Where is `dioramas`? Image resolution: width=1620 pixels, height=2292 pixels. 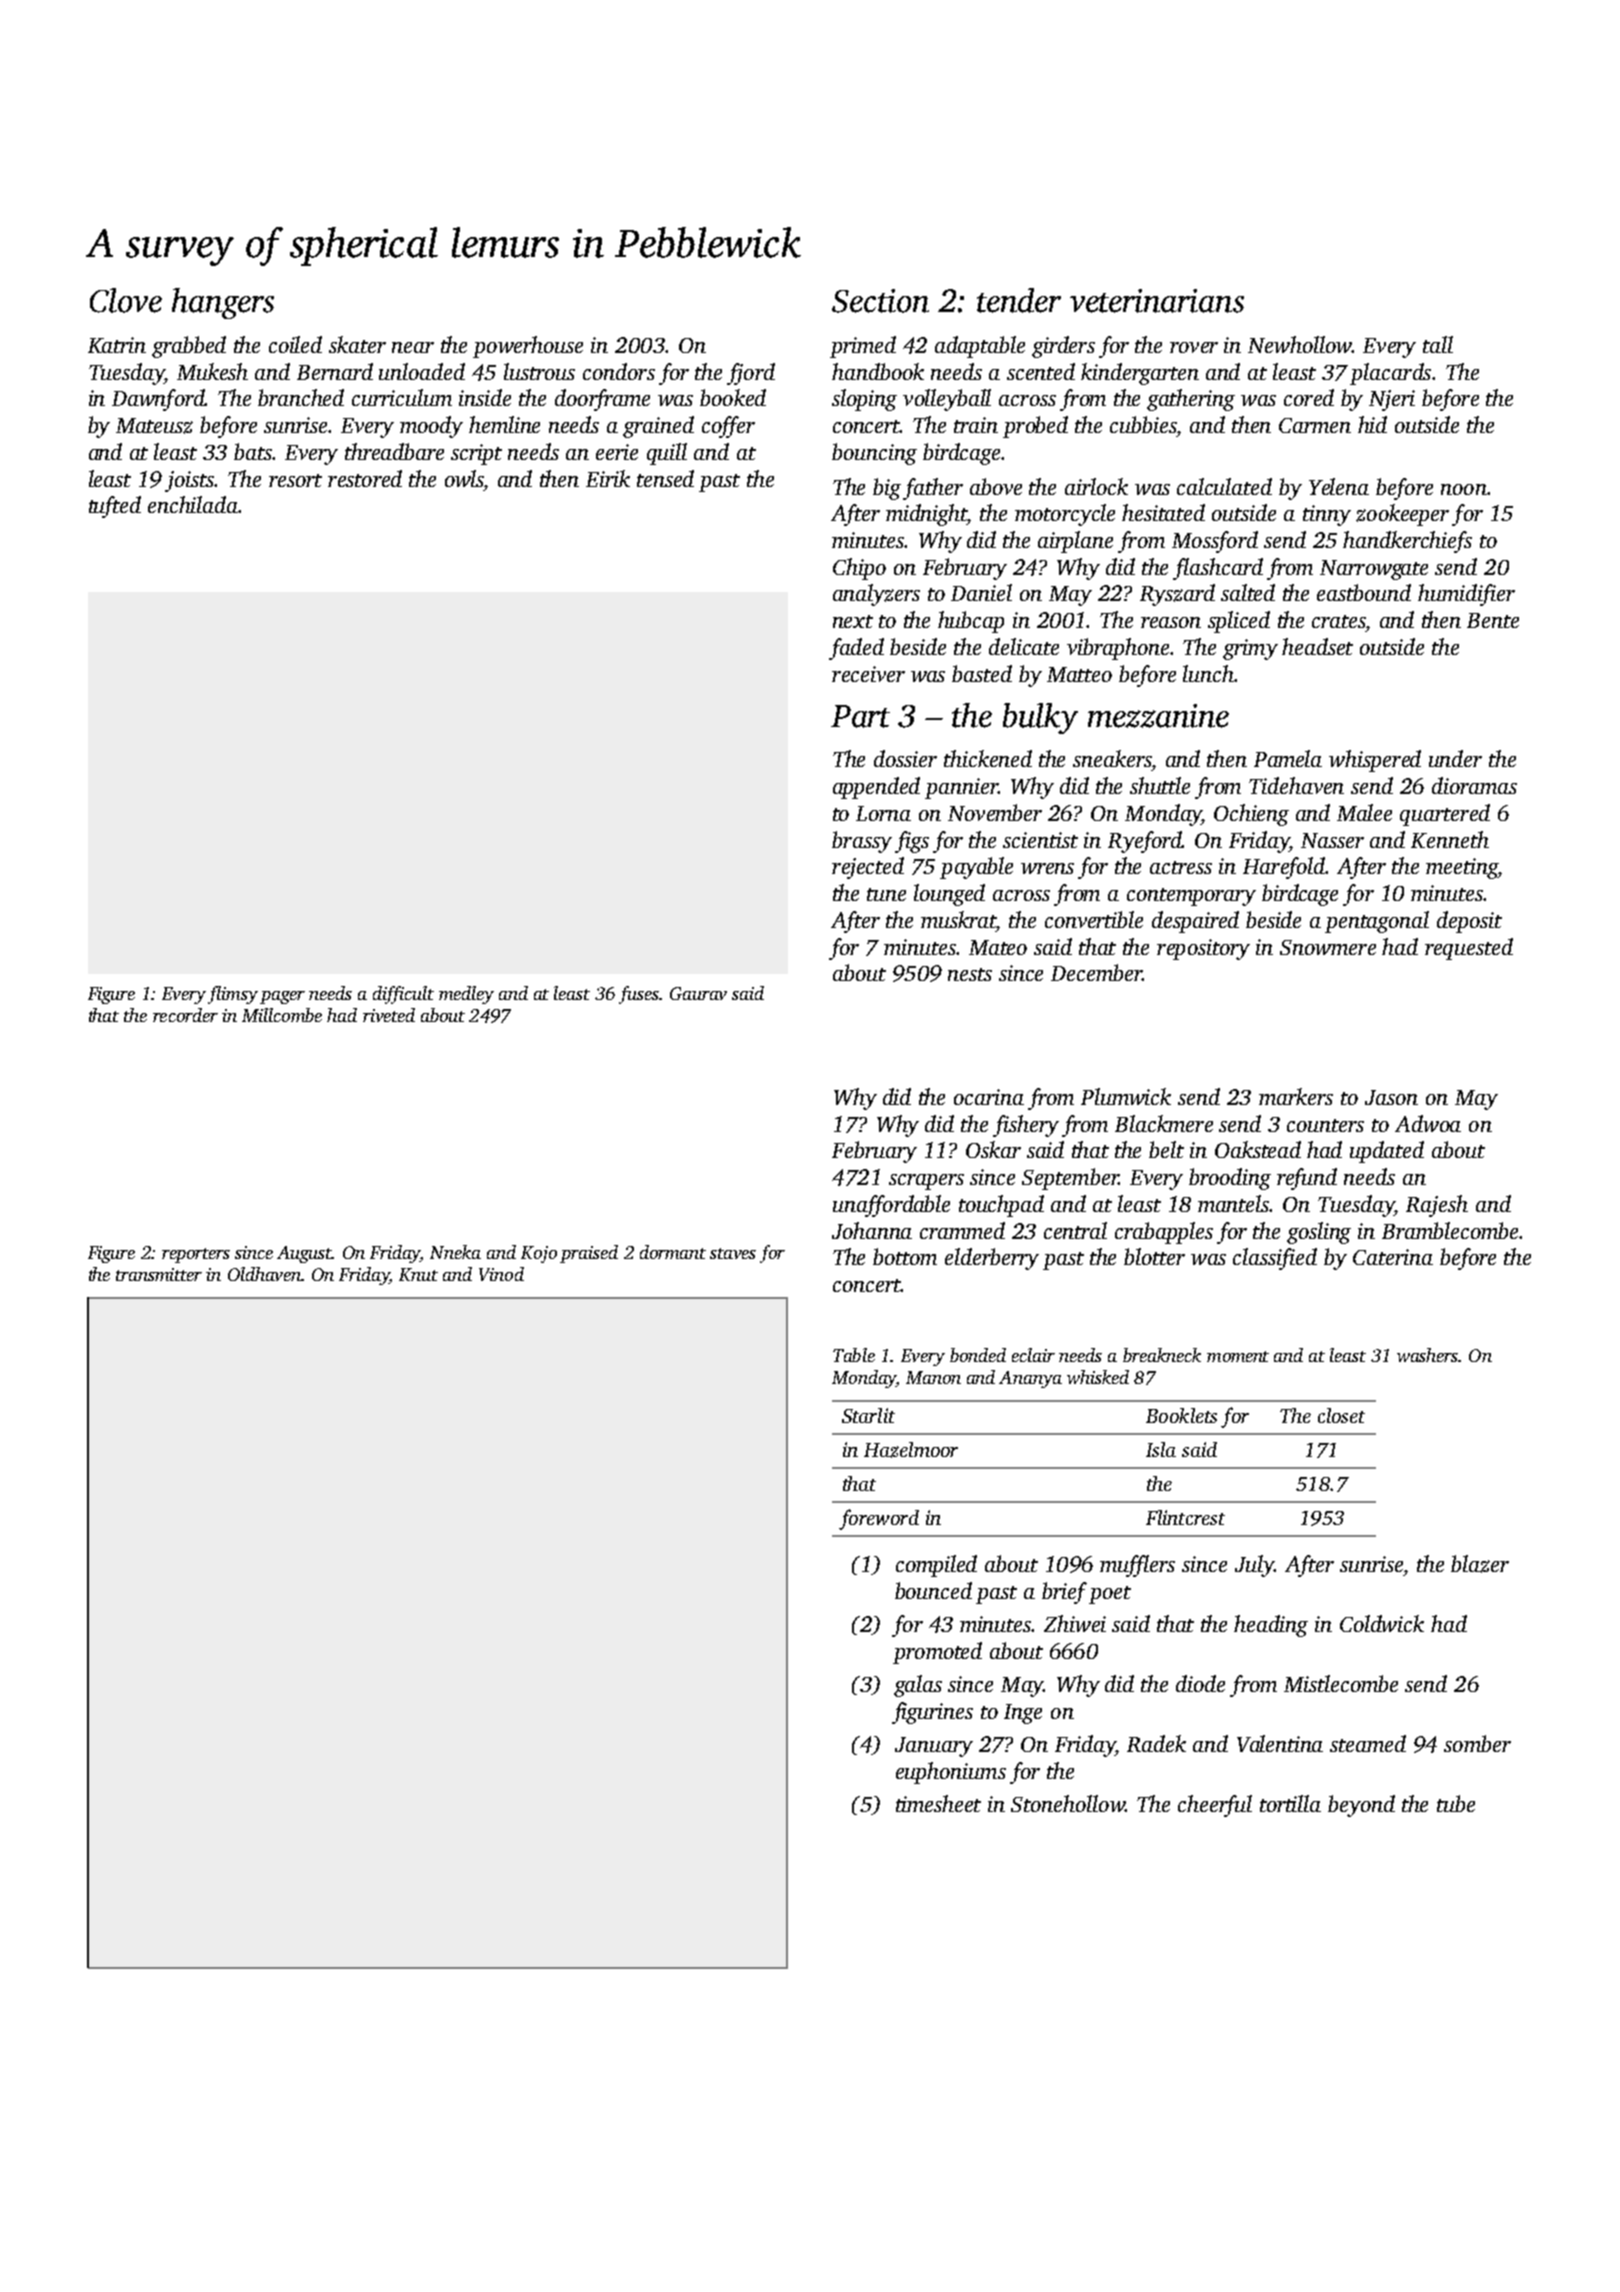
dioramas is located at coordinates (1474, 785).
